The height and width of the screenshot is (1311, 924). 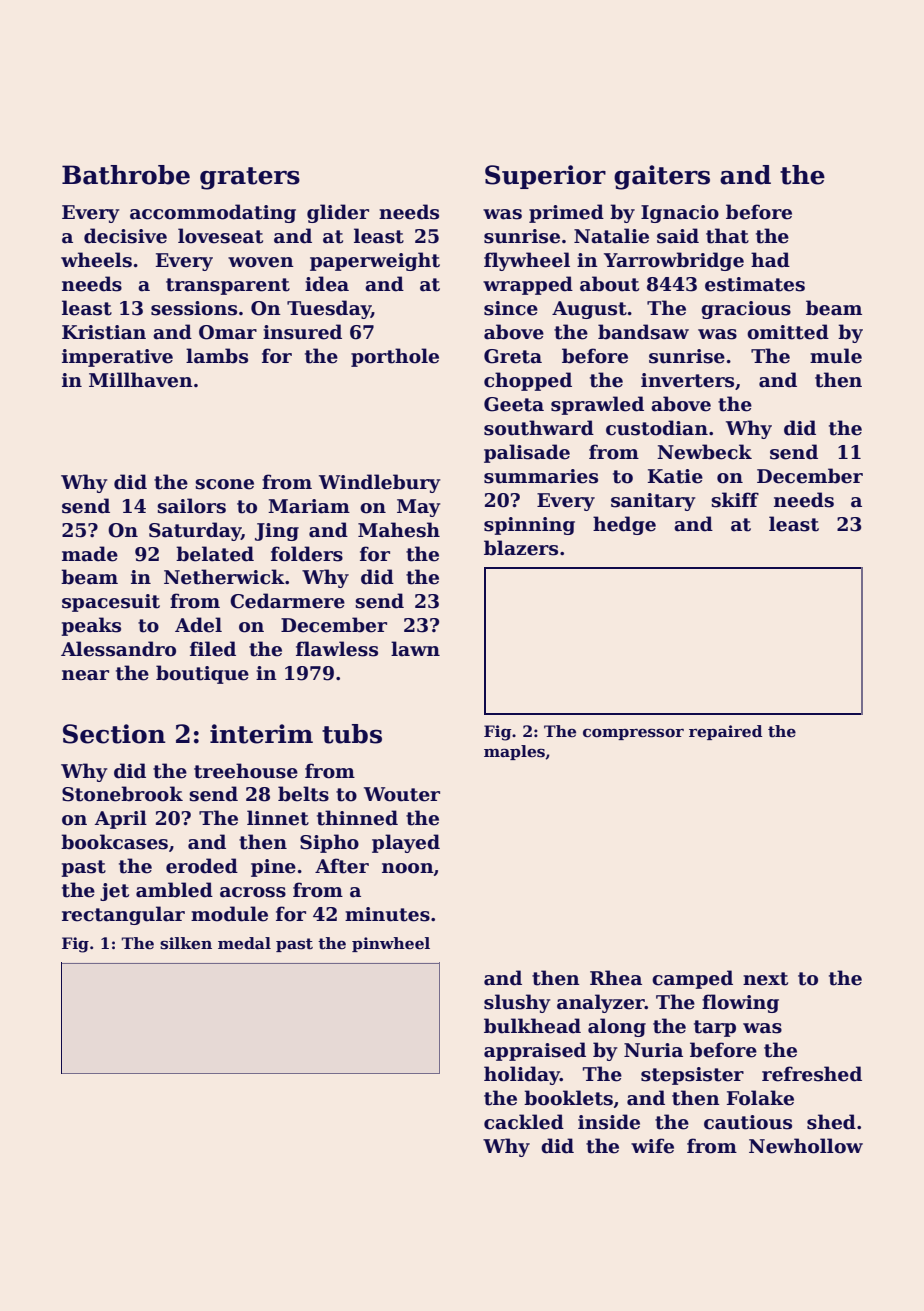 I want to click on repaired, so click(x=726, y=732).
